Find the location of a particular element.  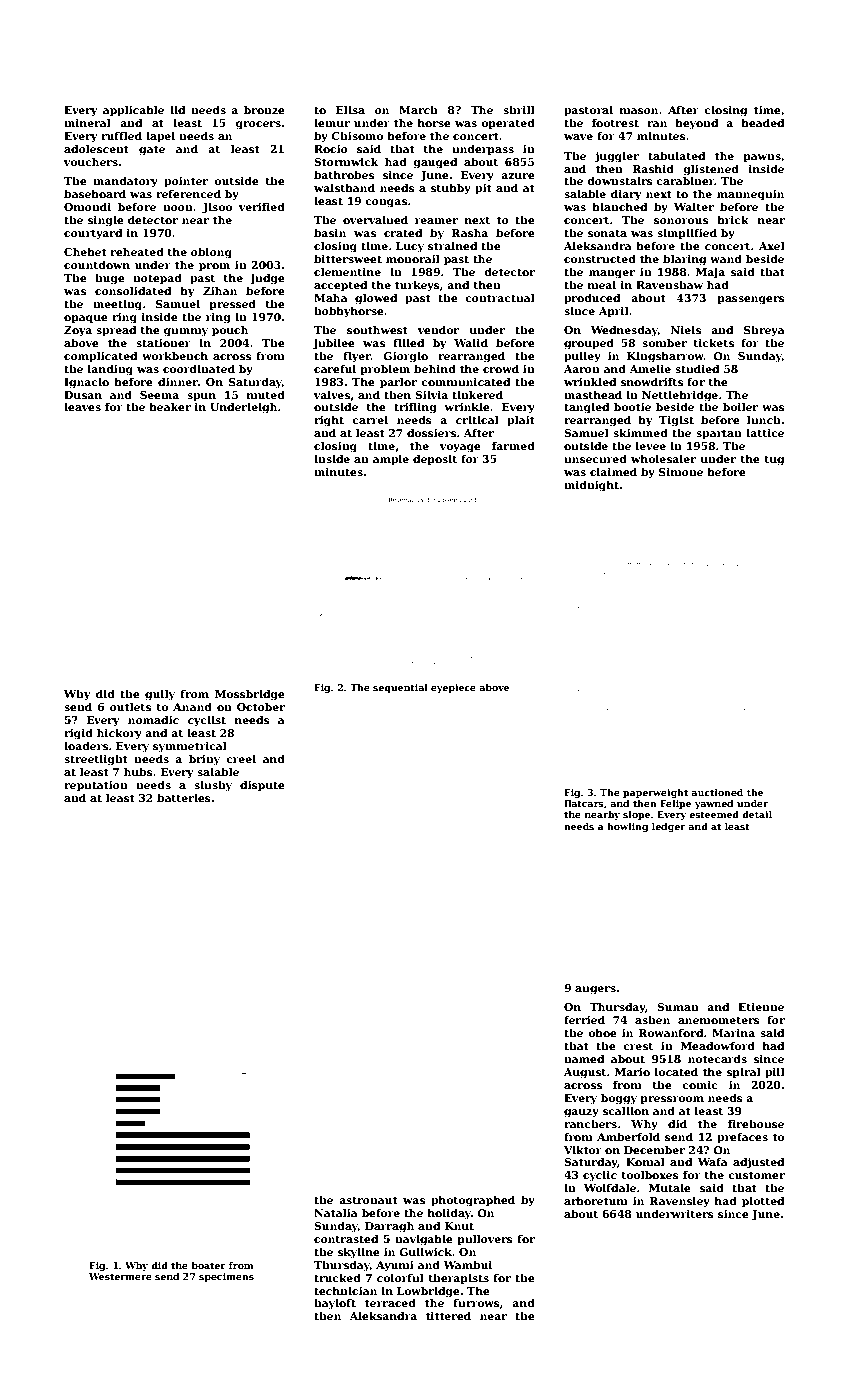

astronaut is located at coordinates (368, 1200).
